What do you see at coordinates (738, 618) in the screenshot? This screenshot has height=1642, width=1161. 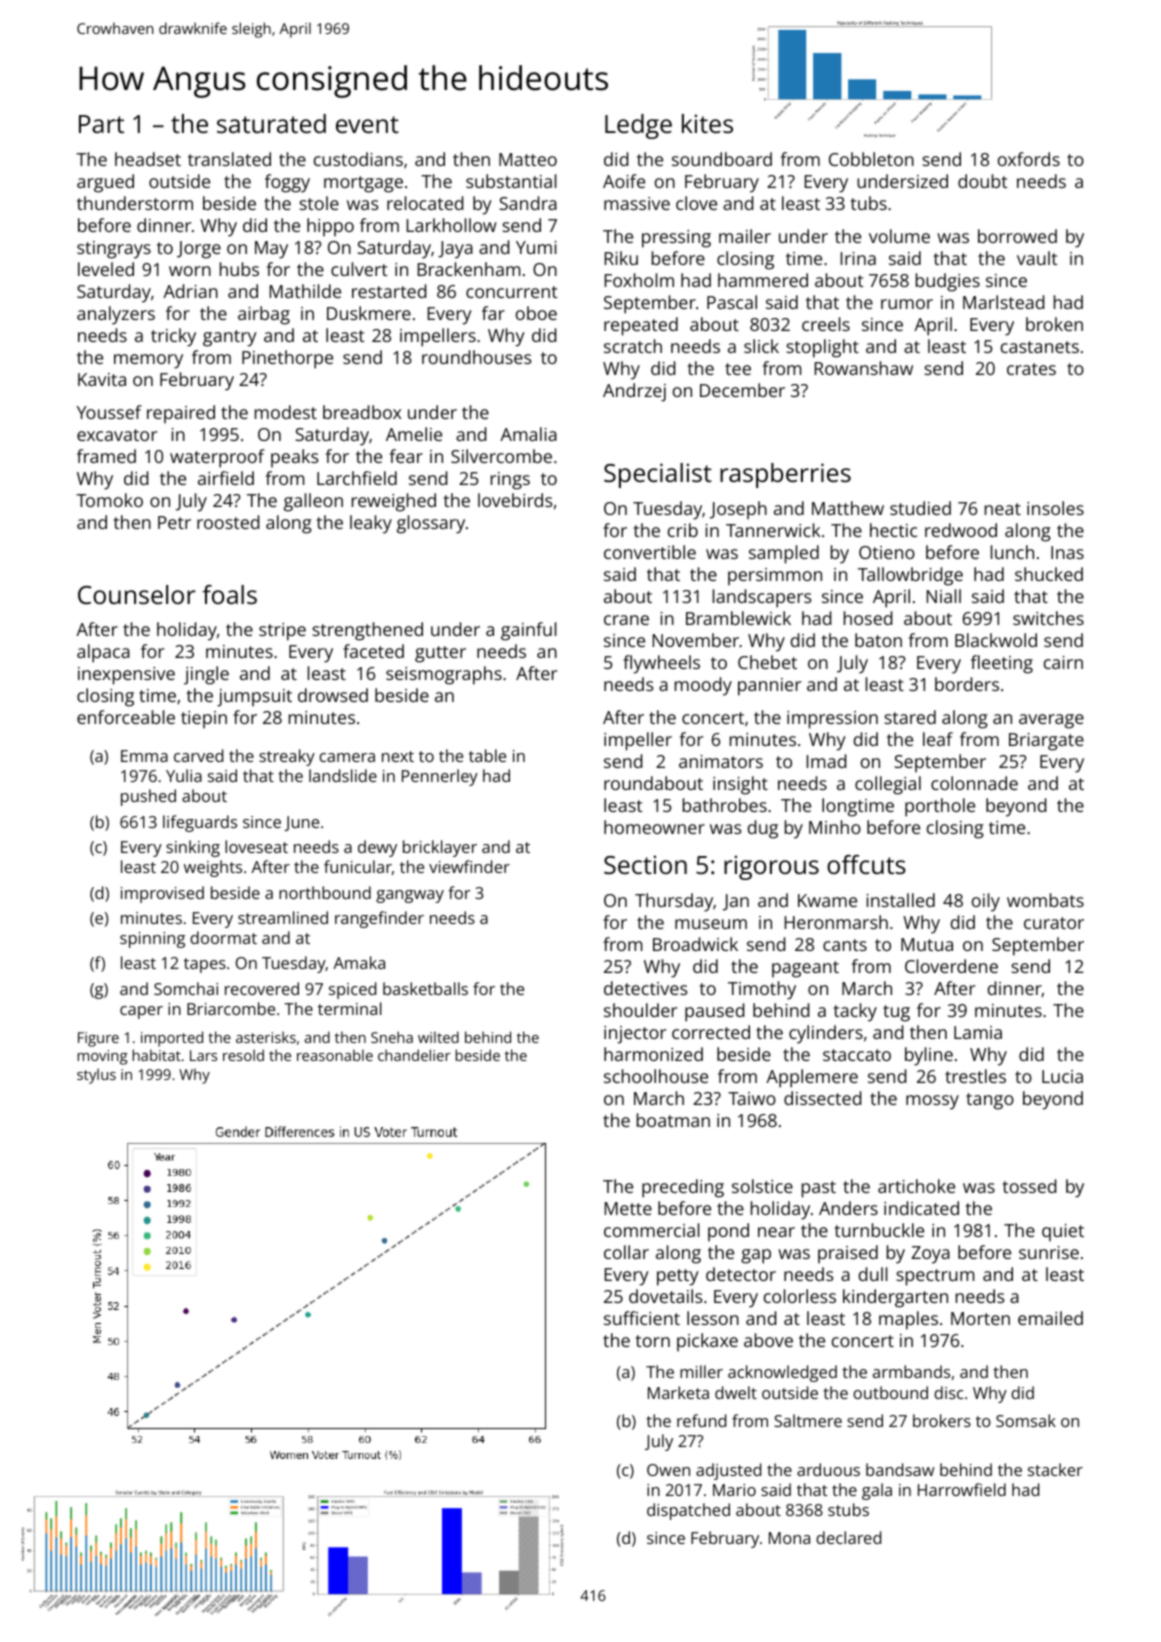 I see `Bramblewick` at bounding box center [738, 618].
